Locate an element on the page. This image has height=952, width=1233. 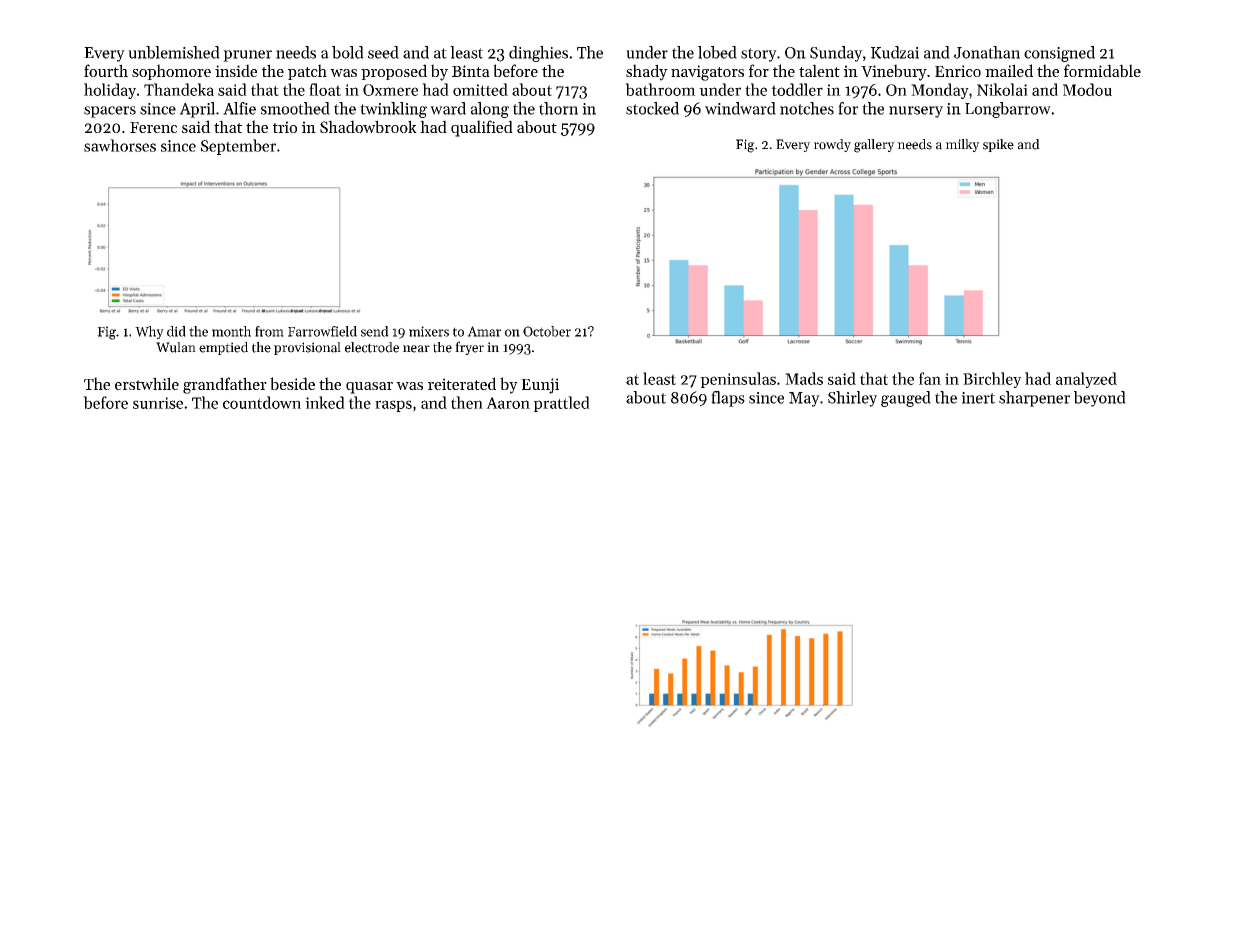
unblemished is located at coordinates (174, 52).
